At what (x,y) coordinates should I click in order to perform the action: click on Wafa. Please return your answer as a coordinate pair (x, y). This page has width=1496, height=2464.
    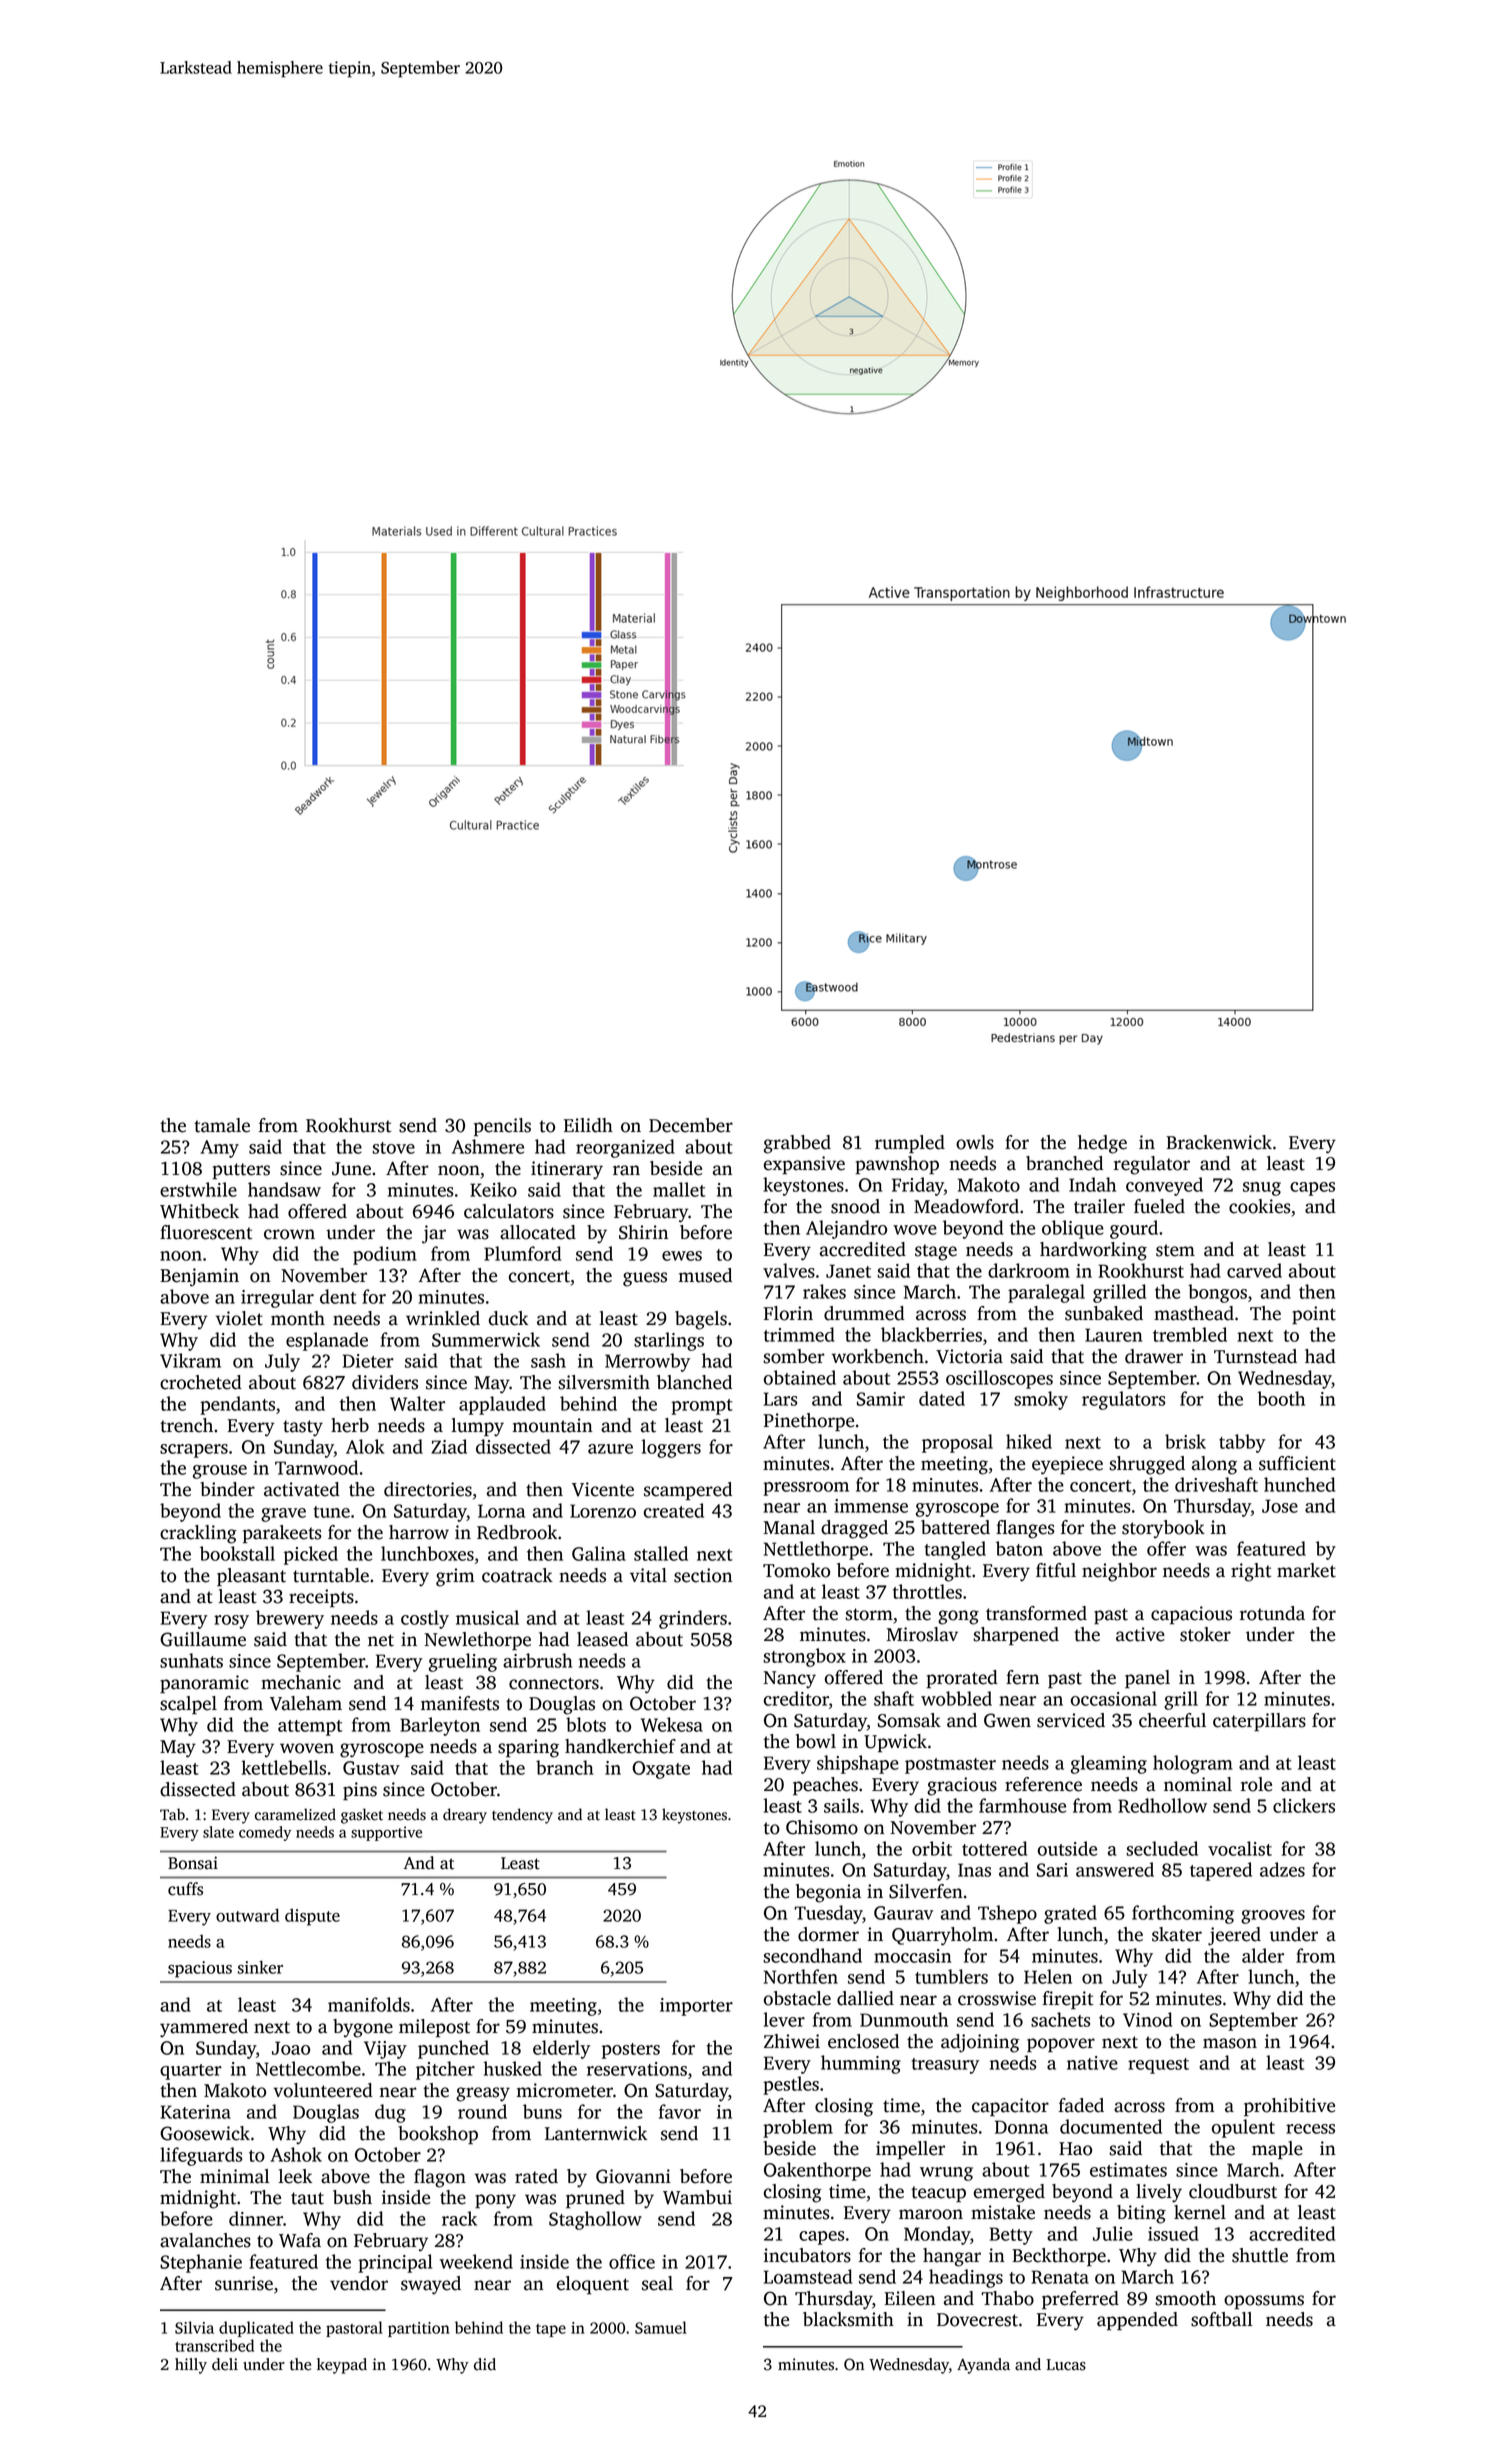
    Looking at the image, I should click on (300, 2240).
